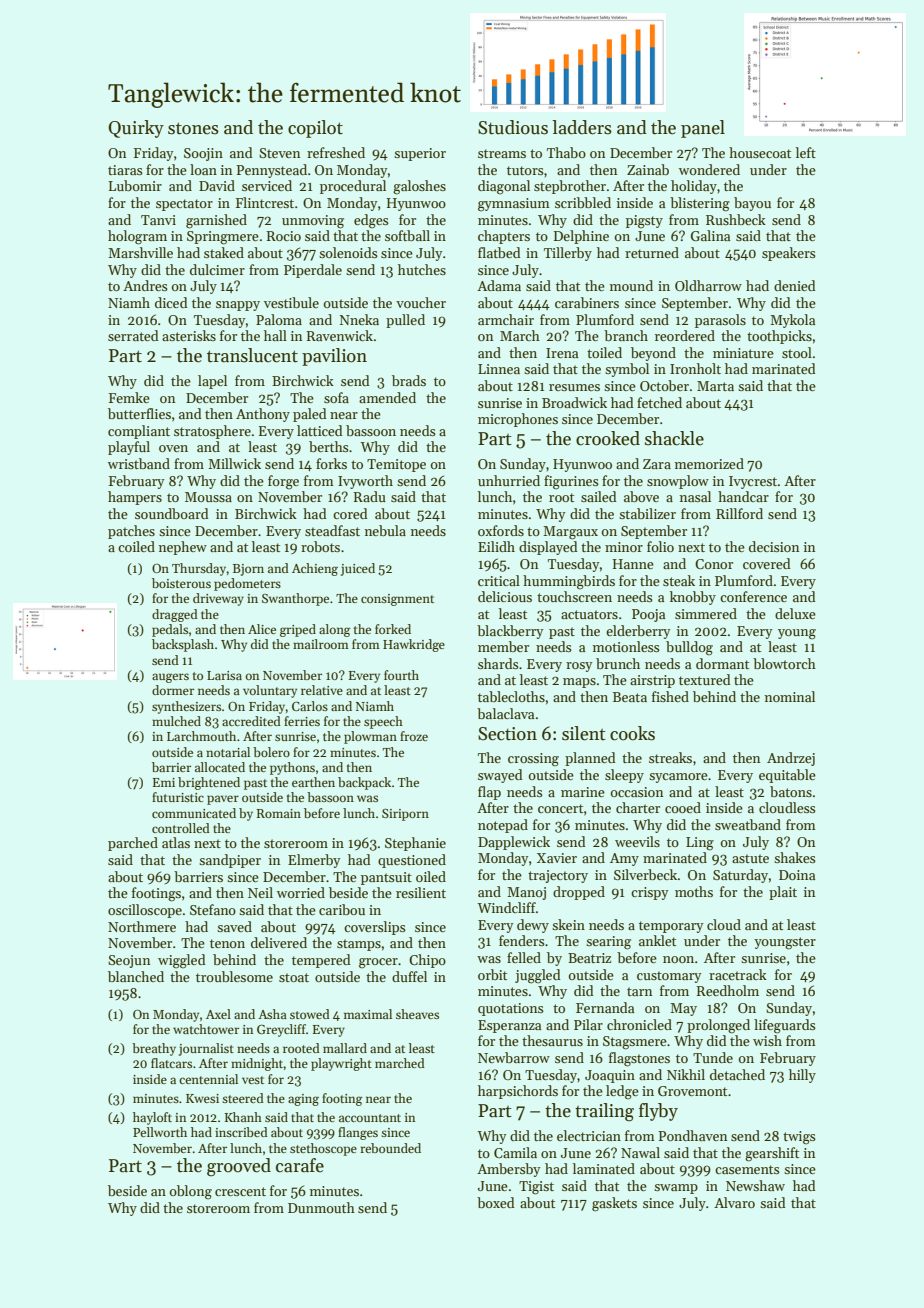  I want to click on Temitope, so click(396, 465).
